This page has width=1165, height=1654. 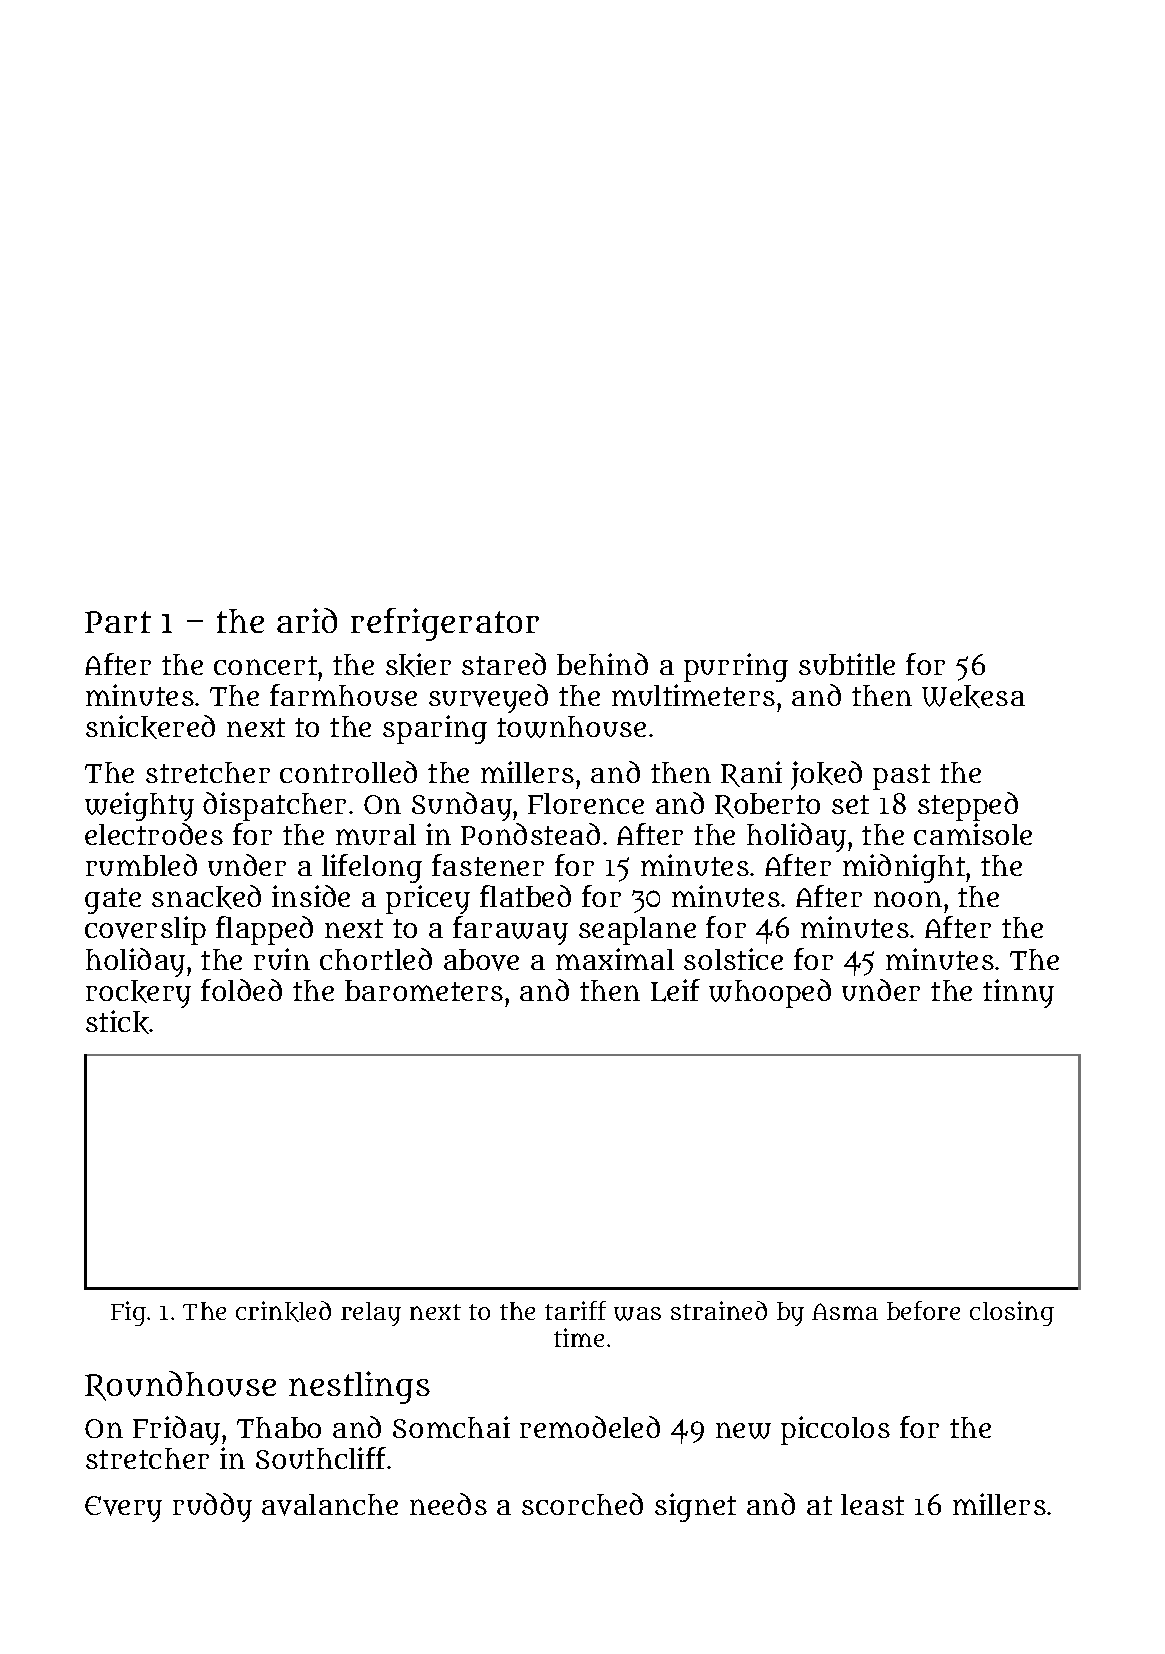 What do you see at coordinates (835, 1430) in the page?
I see `piccolos` at bounding box center [835, 1430].
